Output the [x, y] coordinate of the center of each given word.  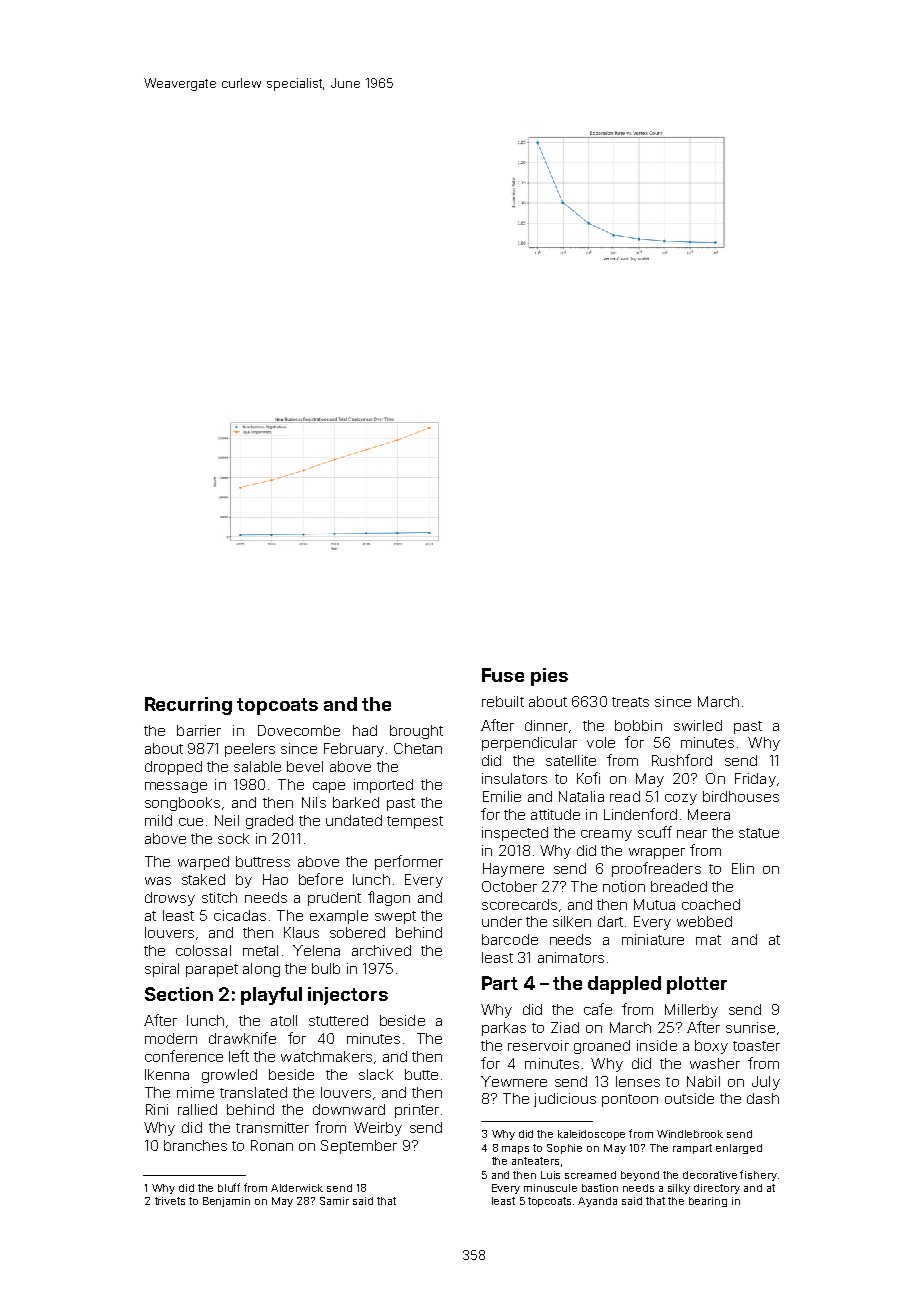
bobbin [638, 725]
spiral [162, 970]
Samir [334, 1201]
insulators [514, 778]
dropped [173, 768]
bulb [326, 968]
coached [711, 904]
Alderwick [297, 1188]
